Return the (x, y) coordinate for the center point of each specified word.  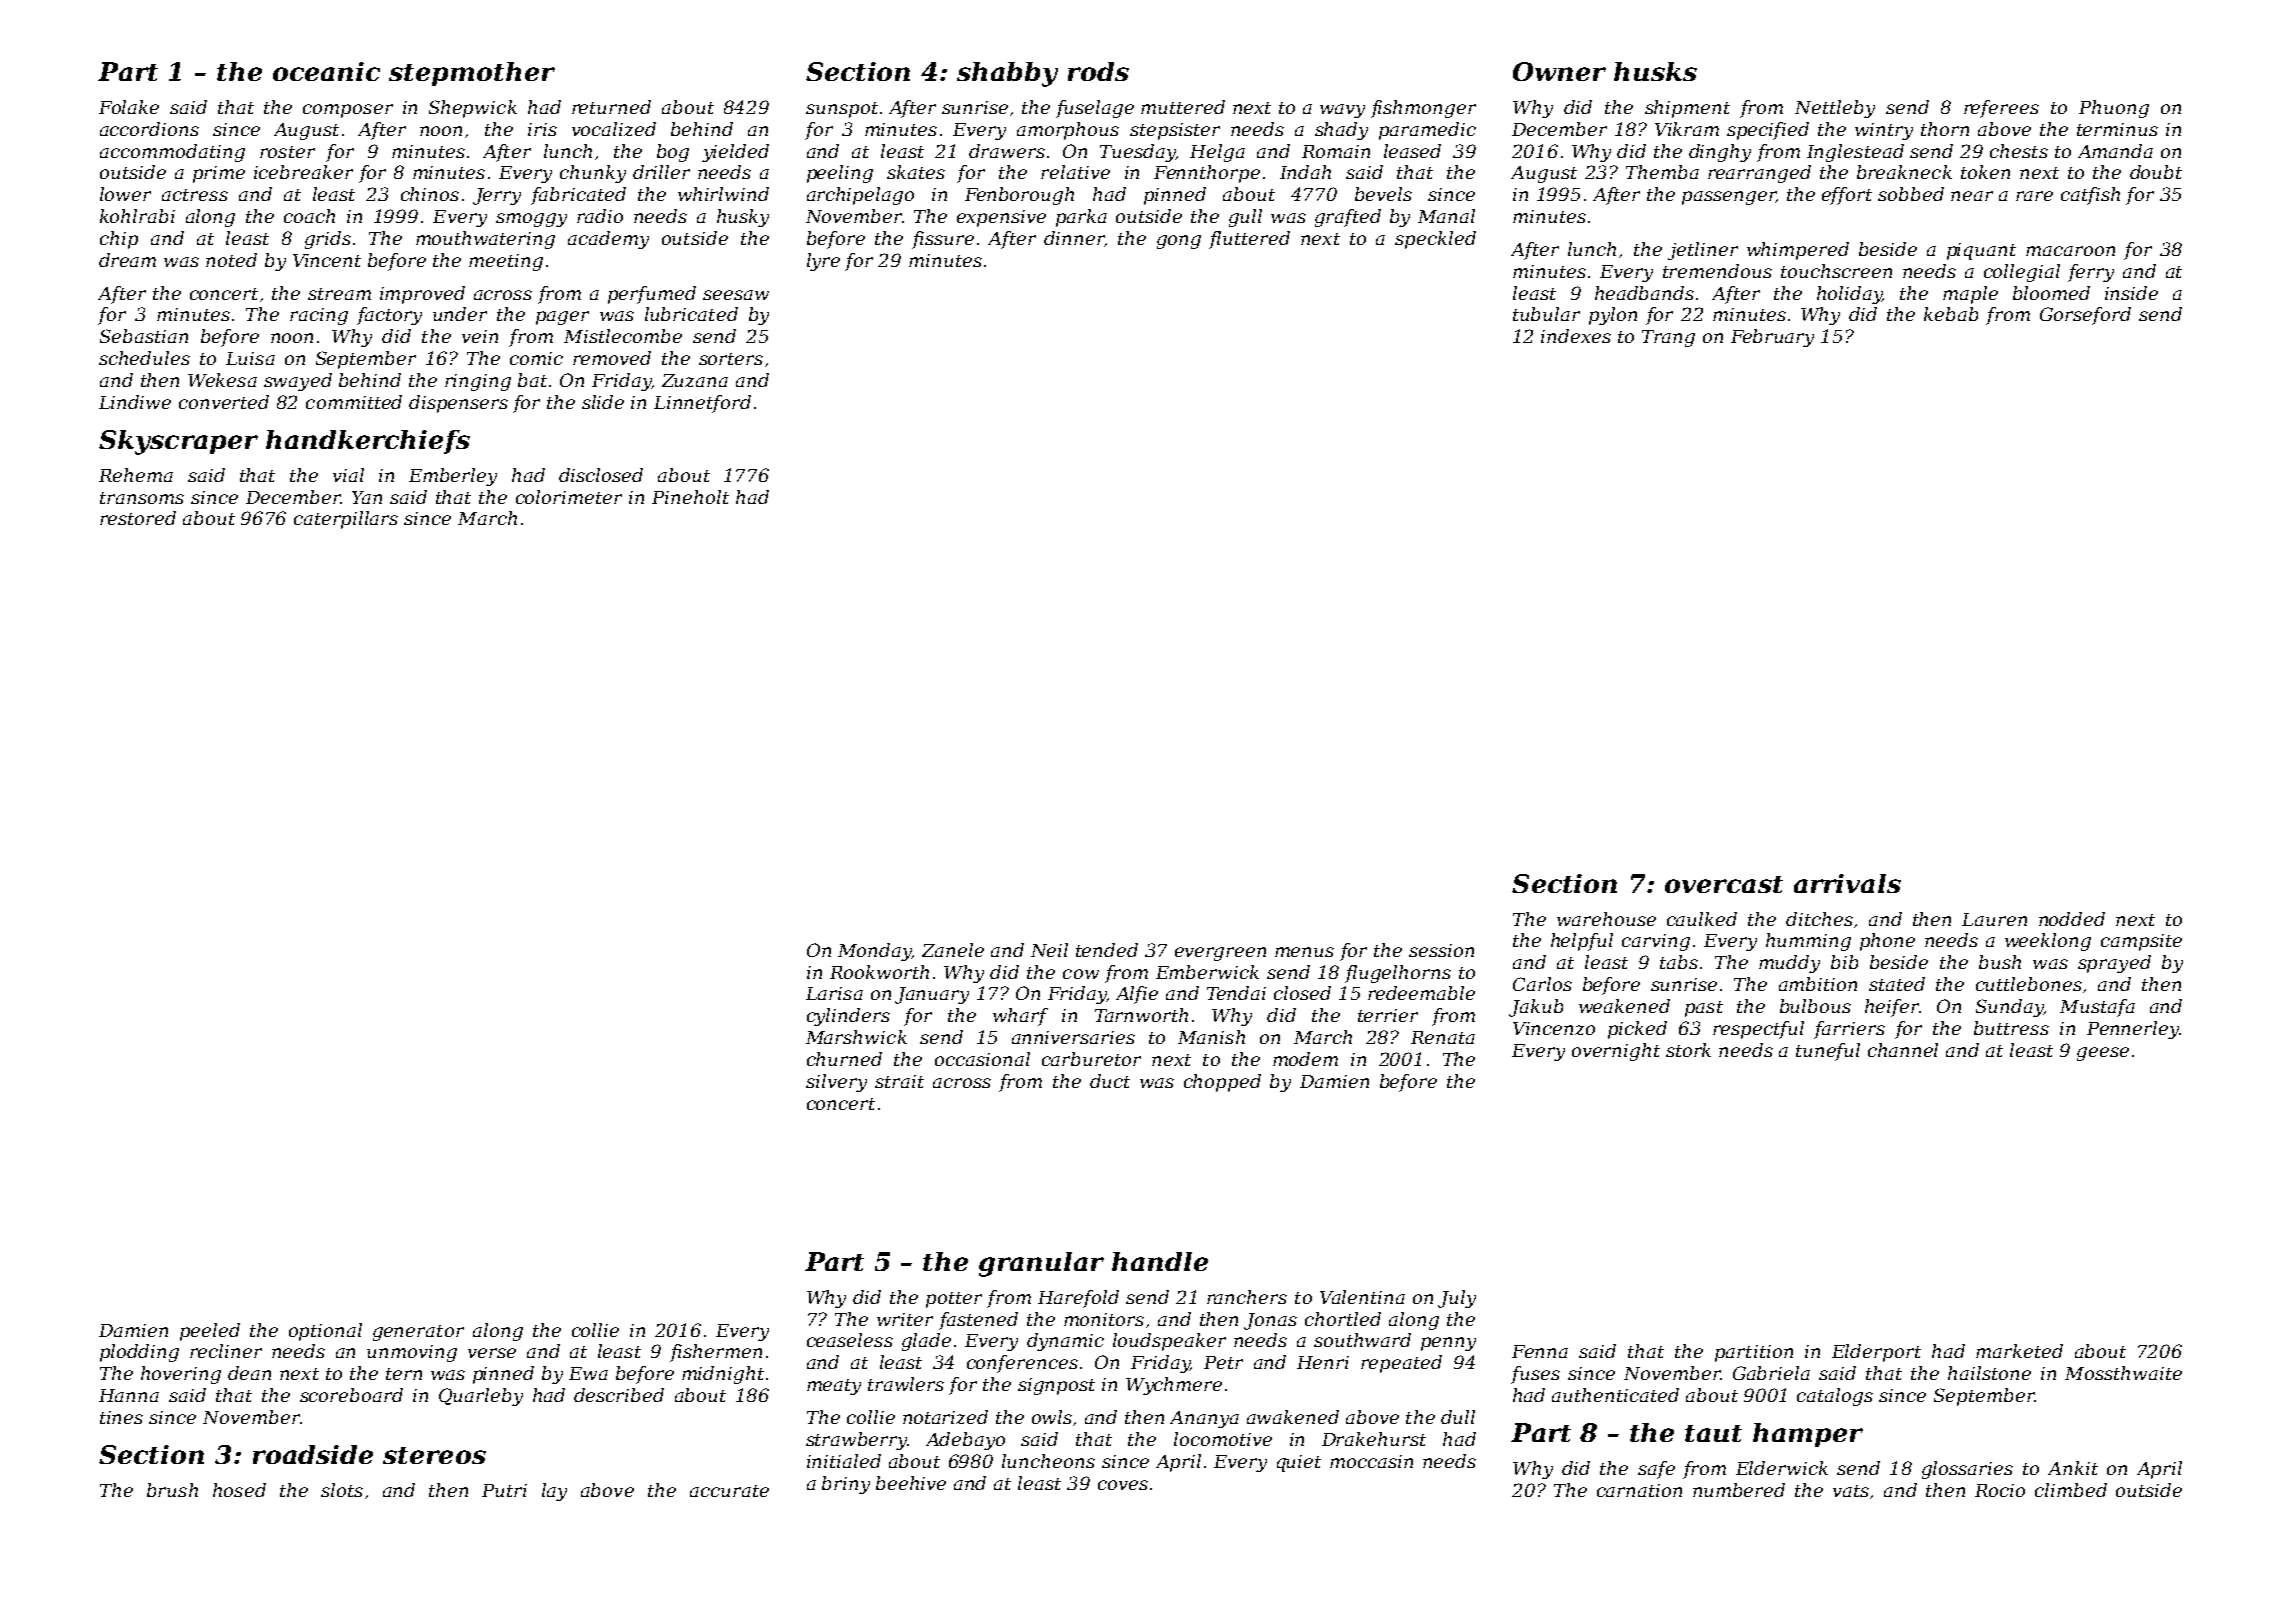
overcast (1724, 884)
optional (325, 1332)
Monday (875, 952)
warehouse (1606, 919)
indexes (1576, 336)
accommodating (172, 153)
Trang (1668, 338)
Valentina (1362, 1297)
